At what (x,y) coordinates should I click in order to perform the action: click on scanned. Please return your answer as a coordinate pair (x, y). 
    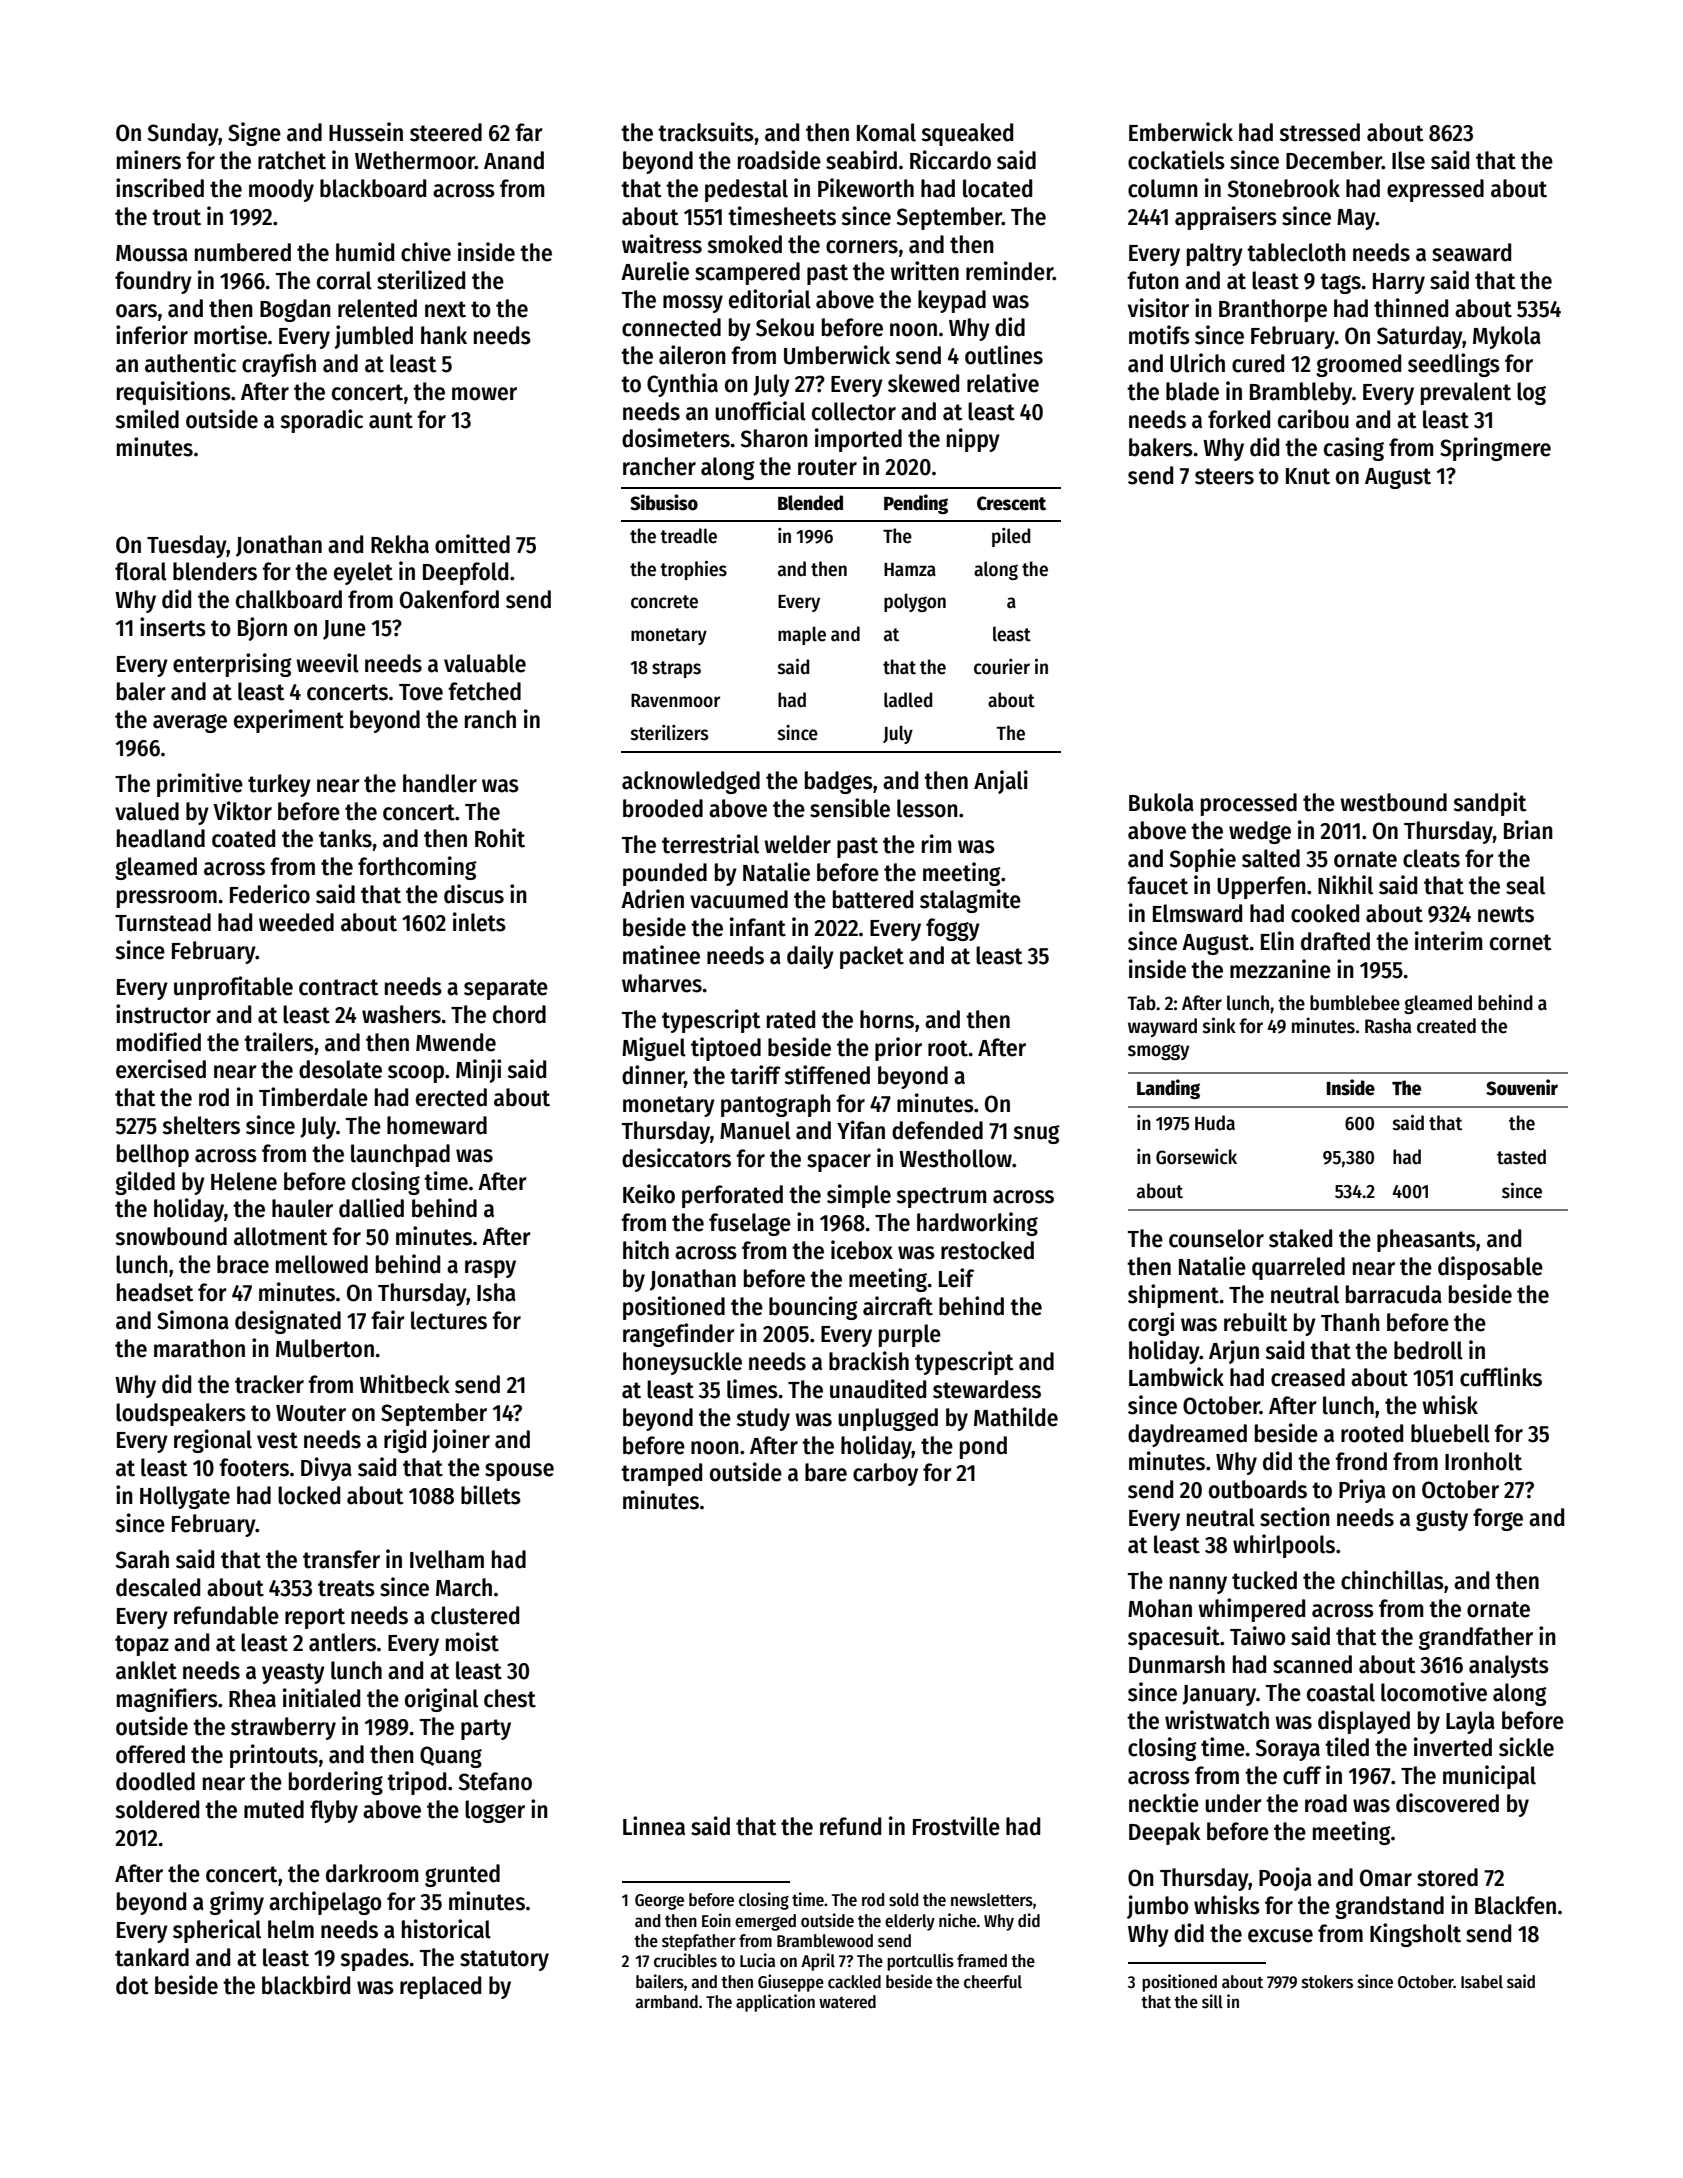
    Looking at the image, I should click on (1312, 1664).
